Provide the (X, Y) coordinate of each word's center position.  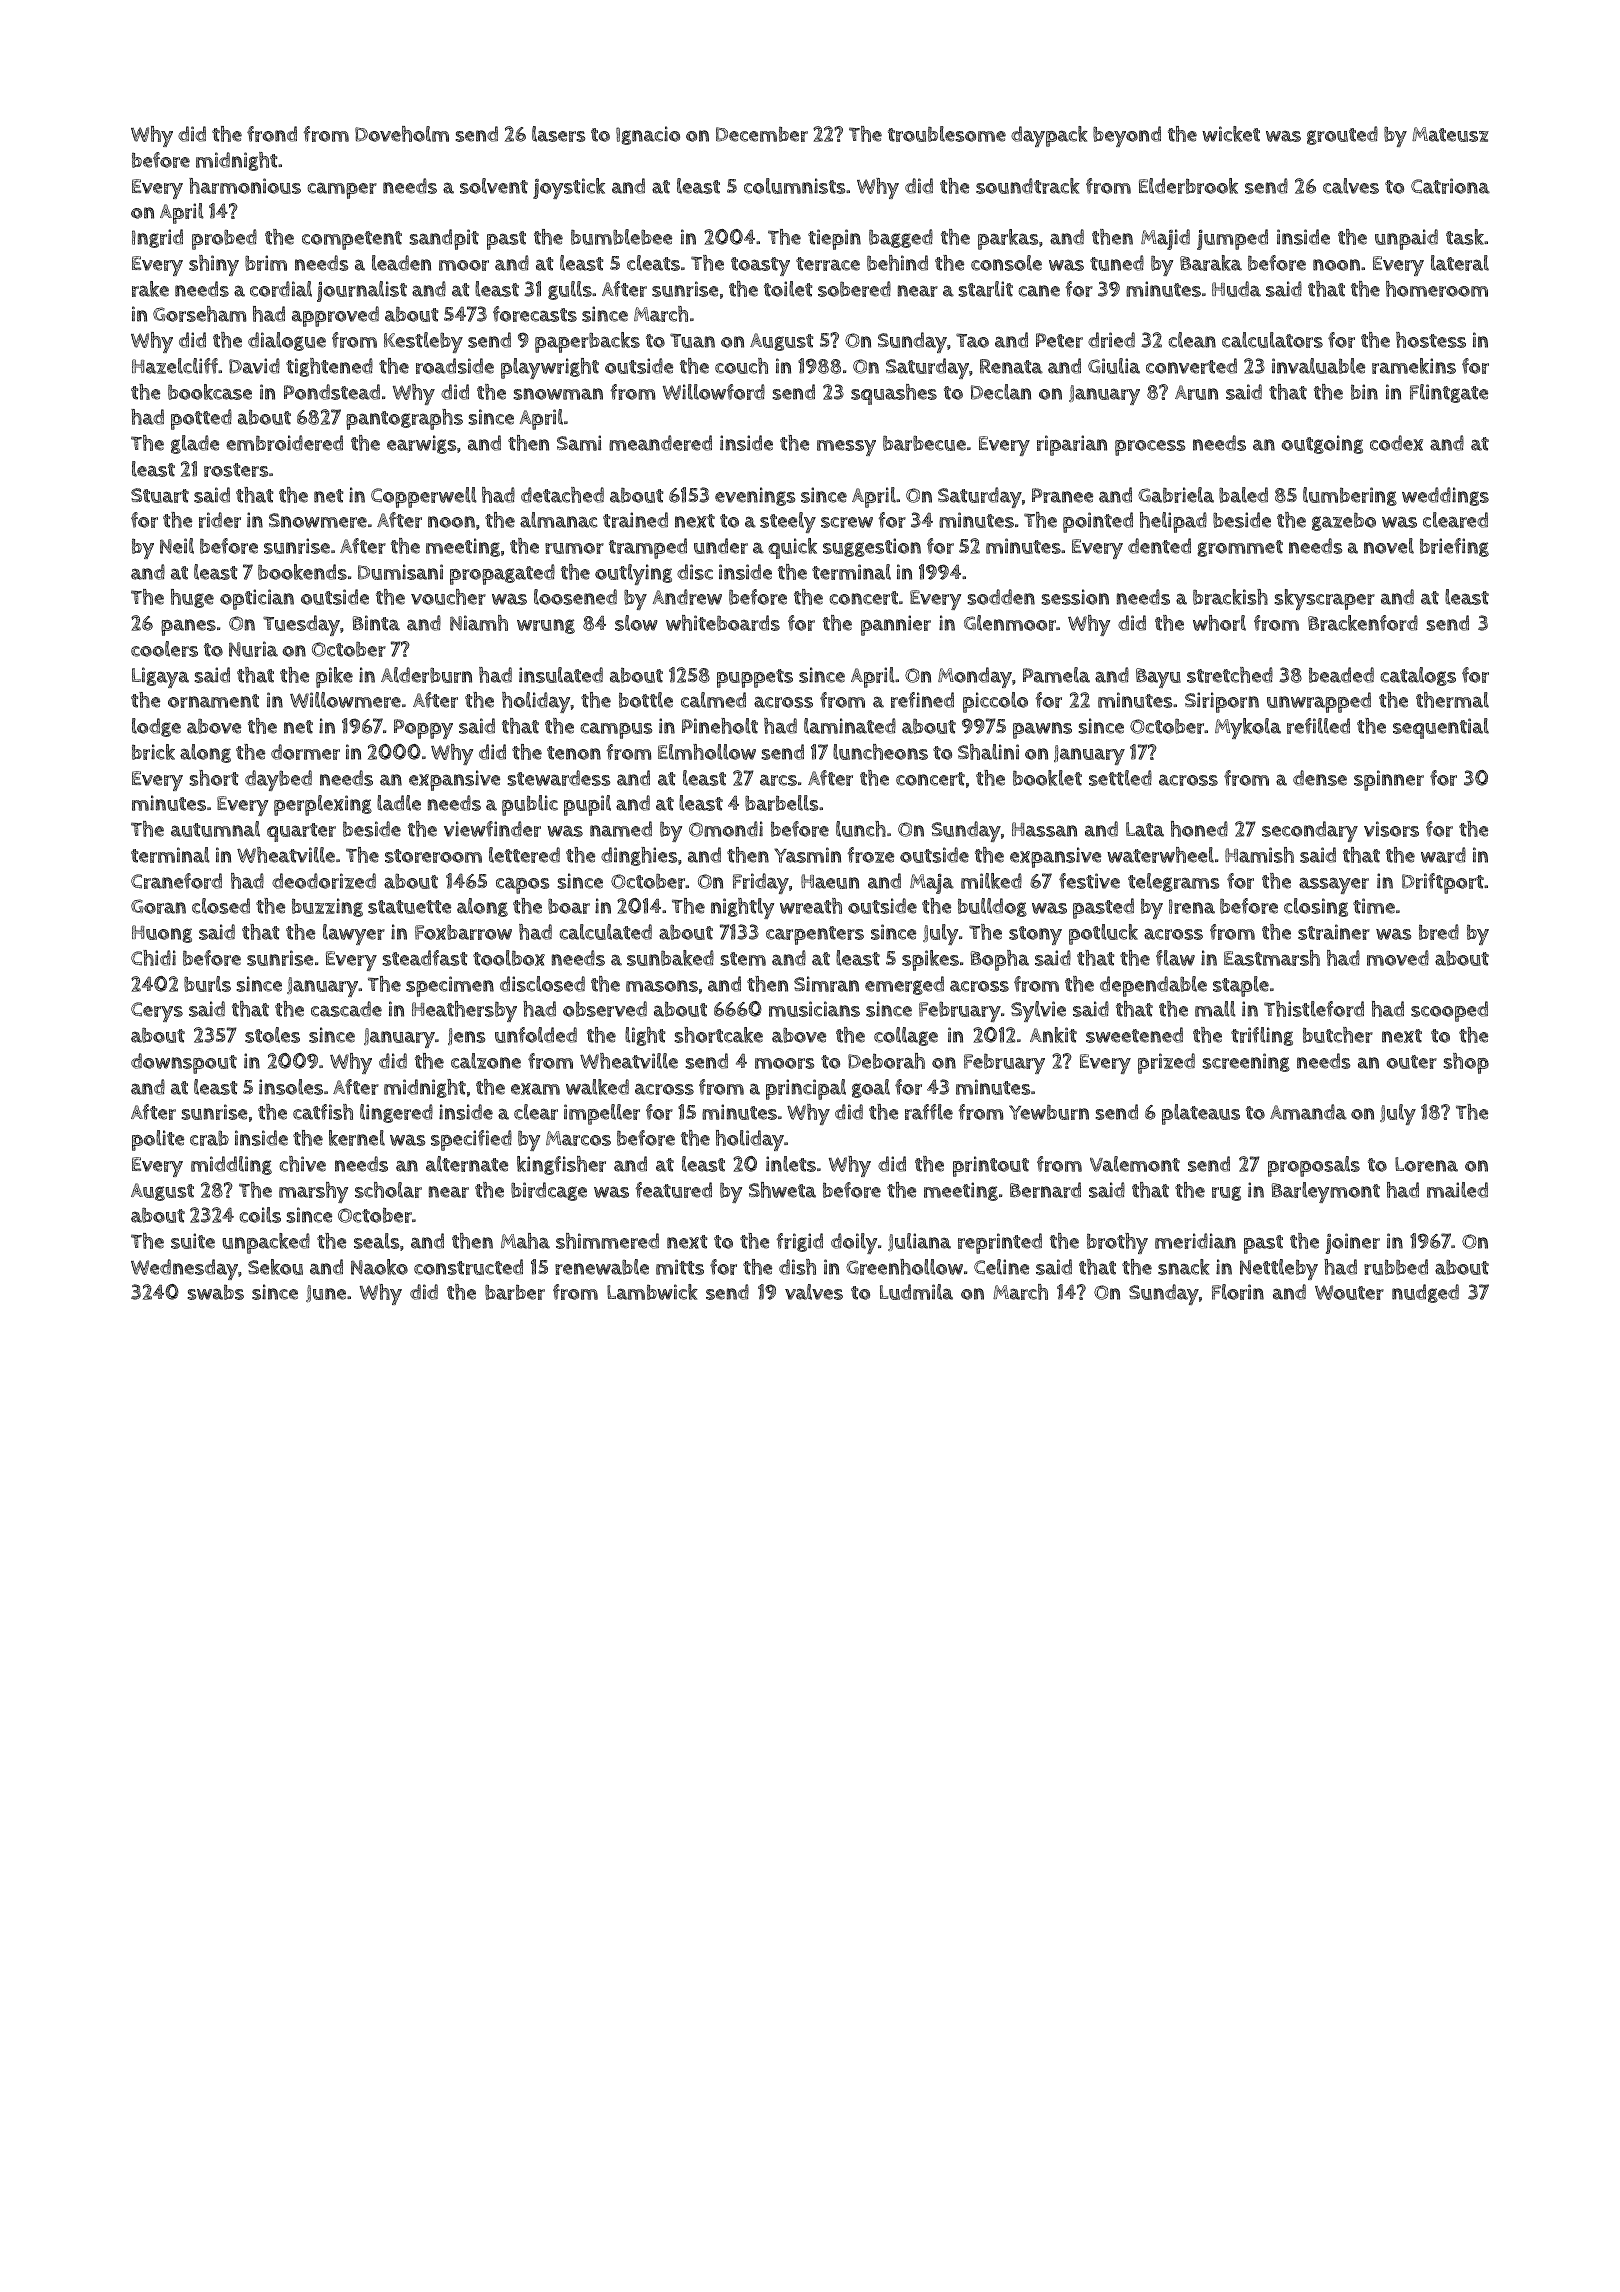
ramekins (1414, 366)
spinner (1389, 780)
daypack (1049, 136)
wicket (1231, 134)
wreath (811, 906)
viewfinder (492, 829)
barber (515, 1292)
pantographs (404, 419)
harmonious (245, 186)
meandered (660, 443)
